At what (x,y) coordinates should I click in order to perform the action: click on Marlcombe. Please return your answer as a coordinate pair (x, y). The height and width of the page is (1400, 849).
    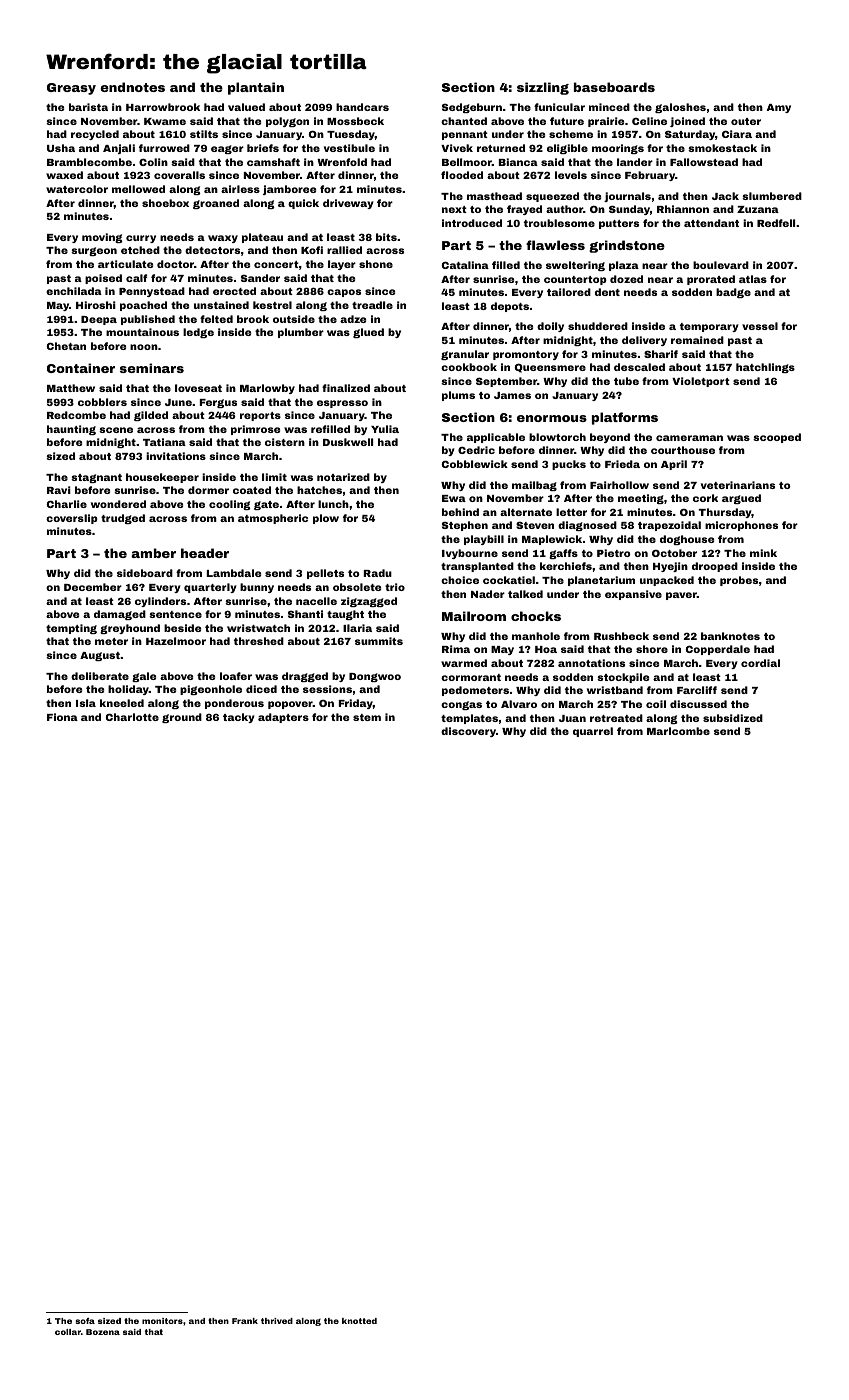
    Looking at the image, I should click on (678, 731).
